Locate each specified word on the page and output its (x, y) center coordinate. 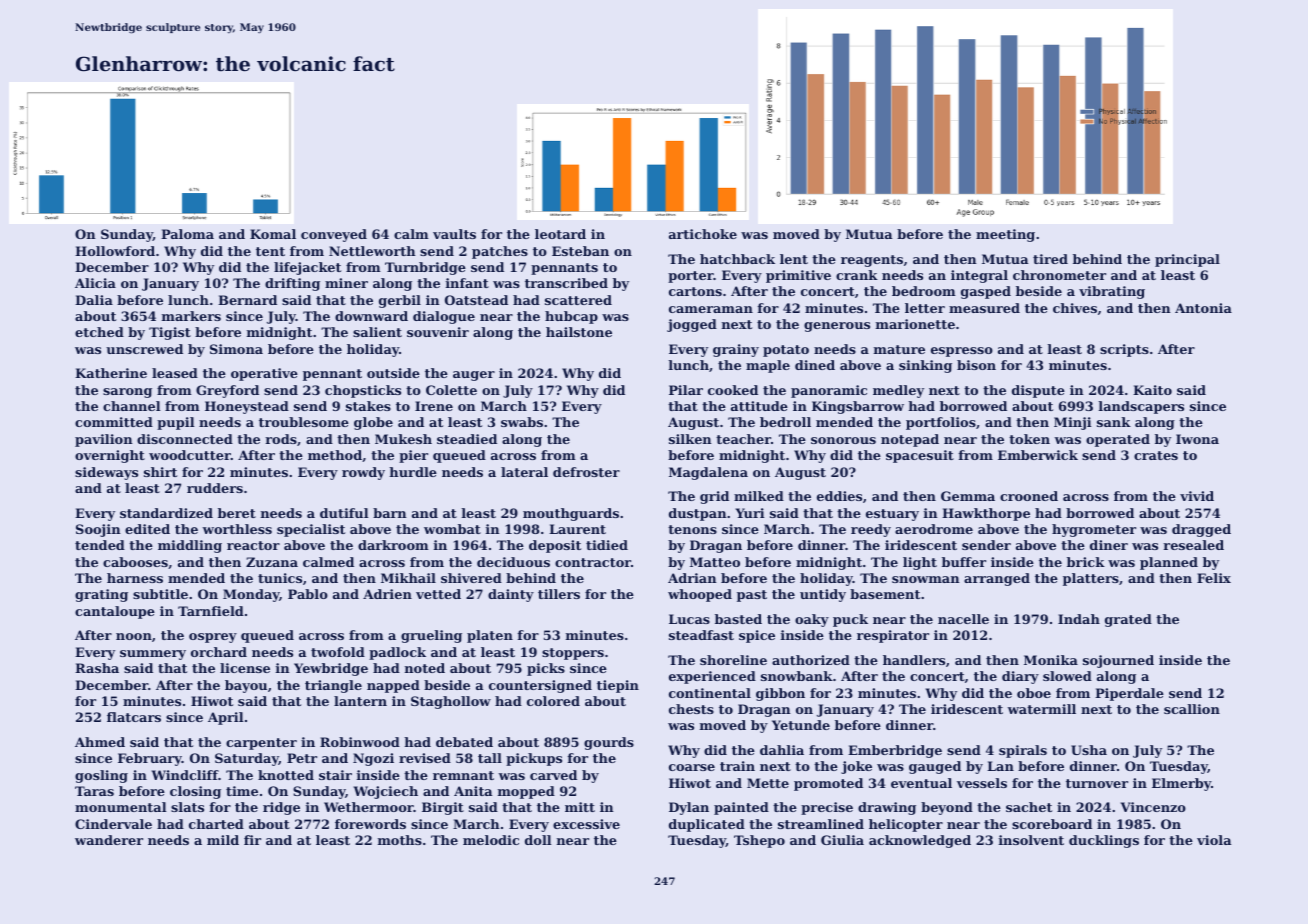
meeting (1005, 235)
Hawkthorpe (986, 514)
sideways (106, 473)
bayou (246, 686)
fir (252, 840)
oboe (1034, 693)
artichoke (703, 234)
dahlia (782, 750)
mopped (526, 792)
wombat (452, 529)
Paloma (187, 234)
